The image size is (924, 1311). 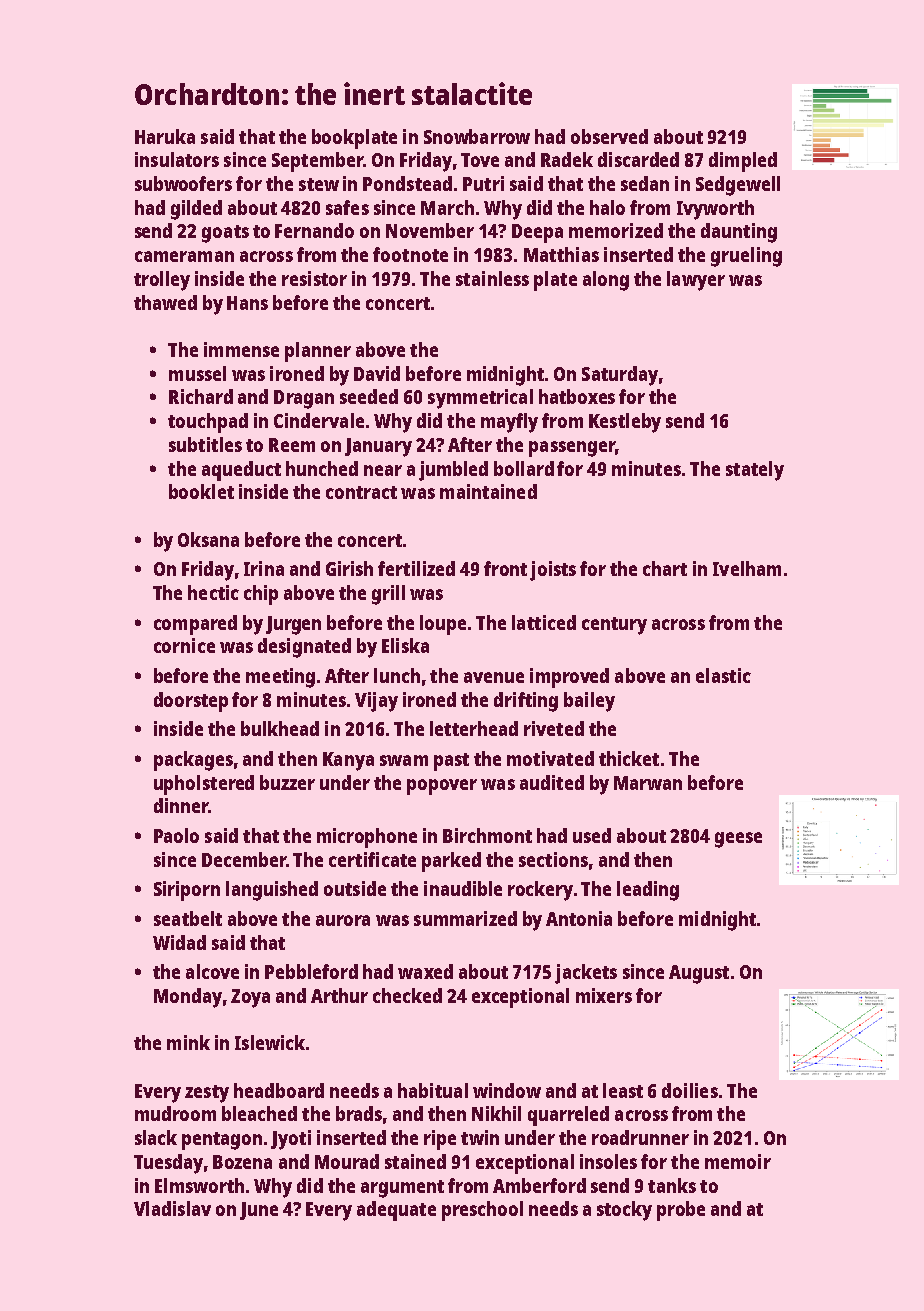 I want to click on leading, so click(x=648, y=891).
